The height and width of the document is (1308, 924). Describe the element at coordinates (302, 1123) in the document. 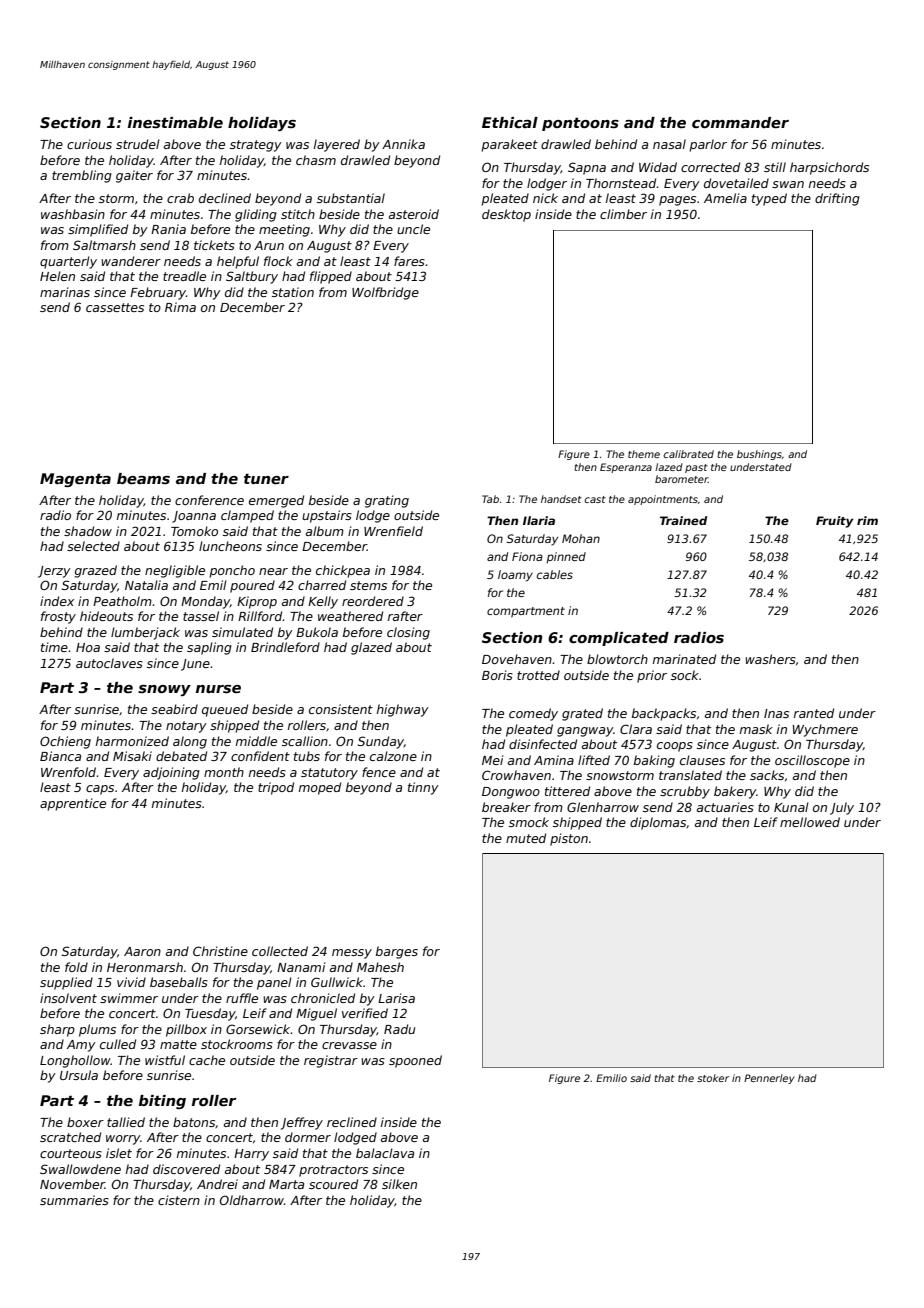

I see `Jeffrey` at that location.
